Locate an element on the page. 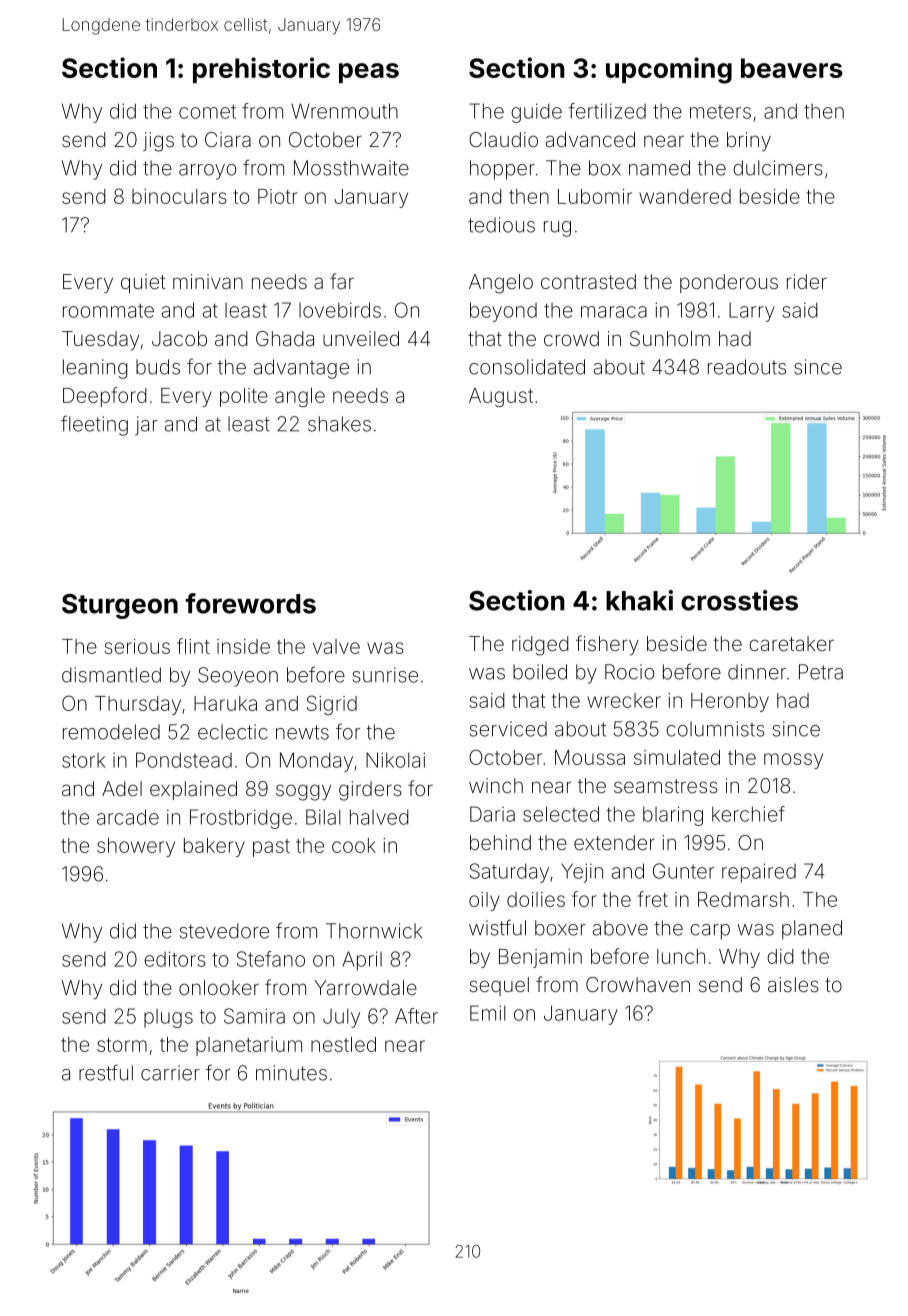 Image resolution: width=908 pixels, height=1316 pixels. dulcimers is located at coordinates (778, 168).
